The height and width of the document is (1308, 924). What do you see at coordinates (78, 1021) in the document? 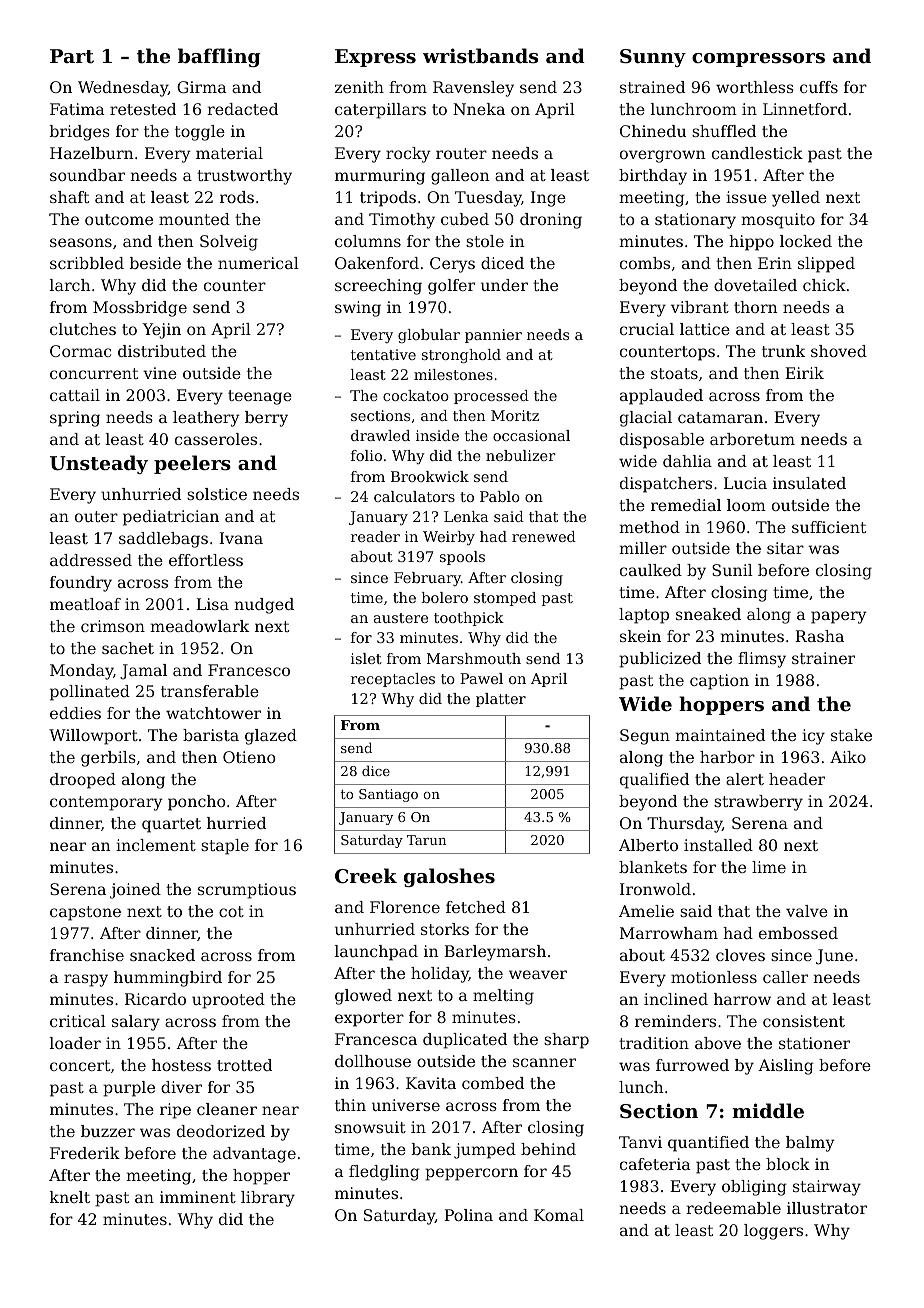
I see `critical` at bounding box center [78, 1021].
